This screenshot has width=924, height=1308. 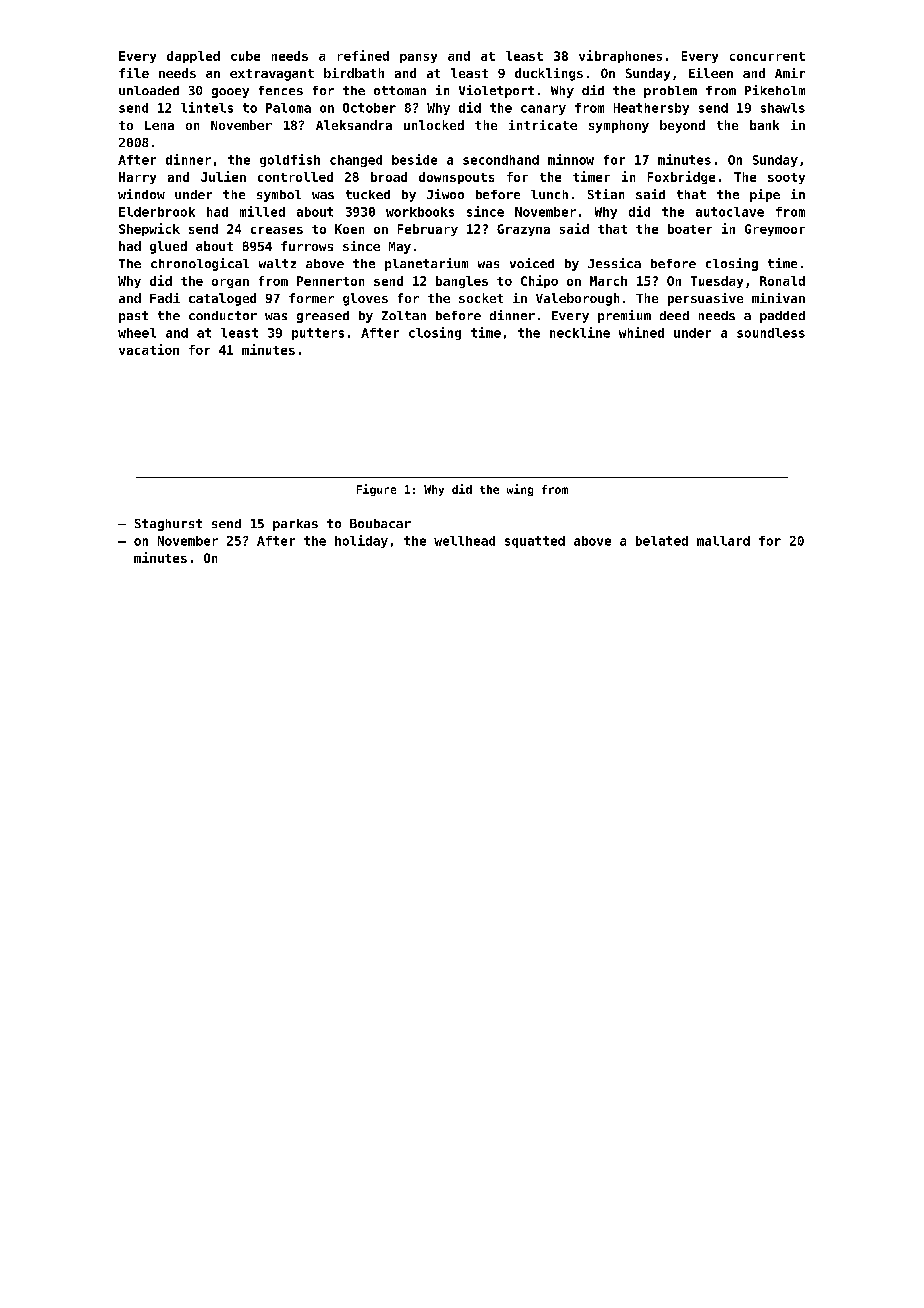 I want to click on greased, so click(x=323, y=317).
